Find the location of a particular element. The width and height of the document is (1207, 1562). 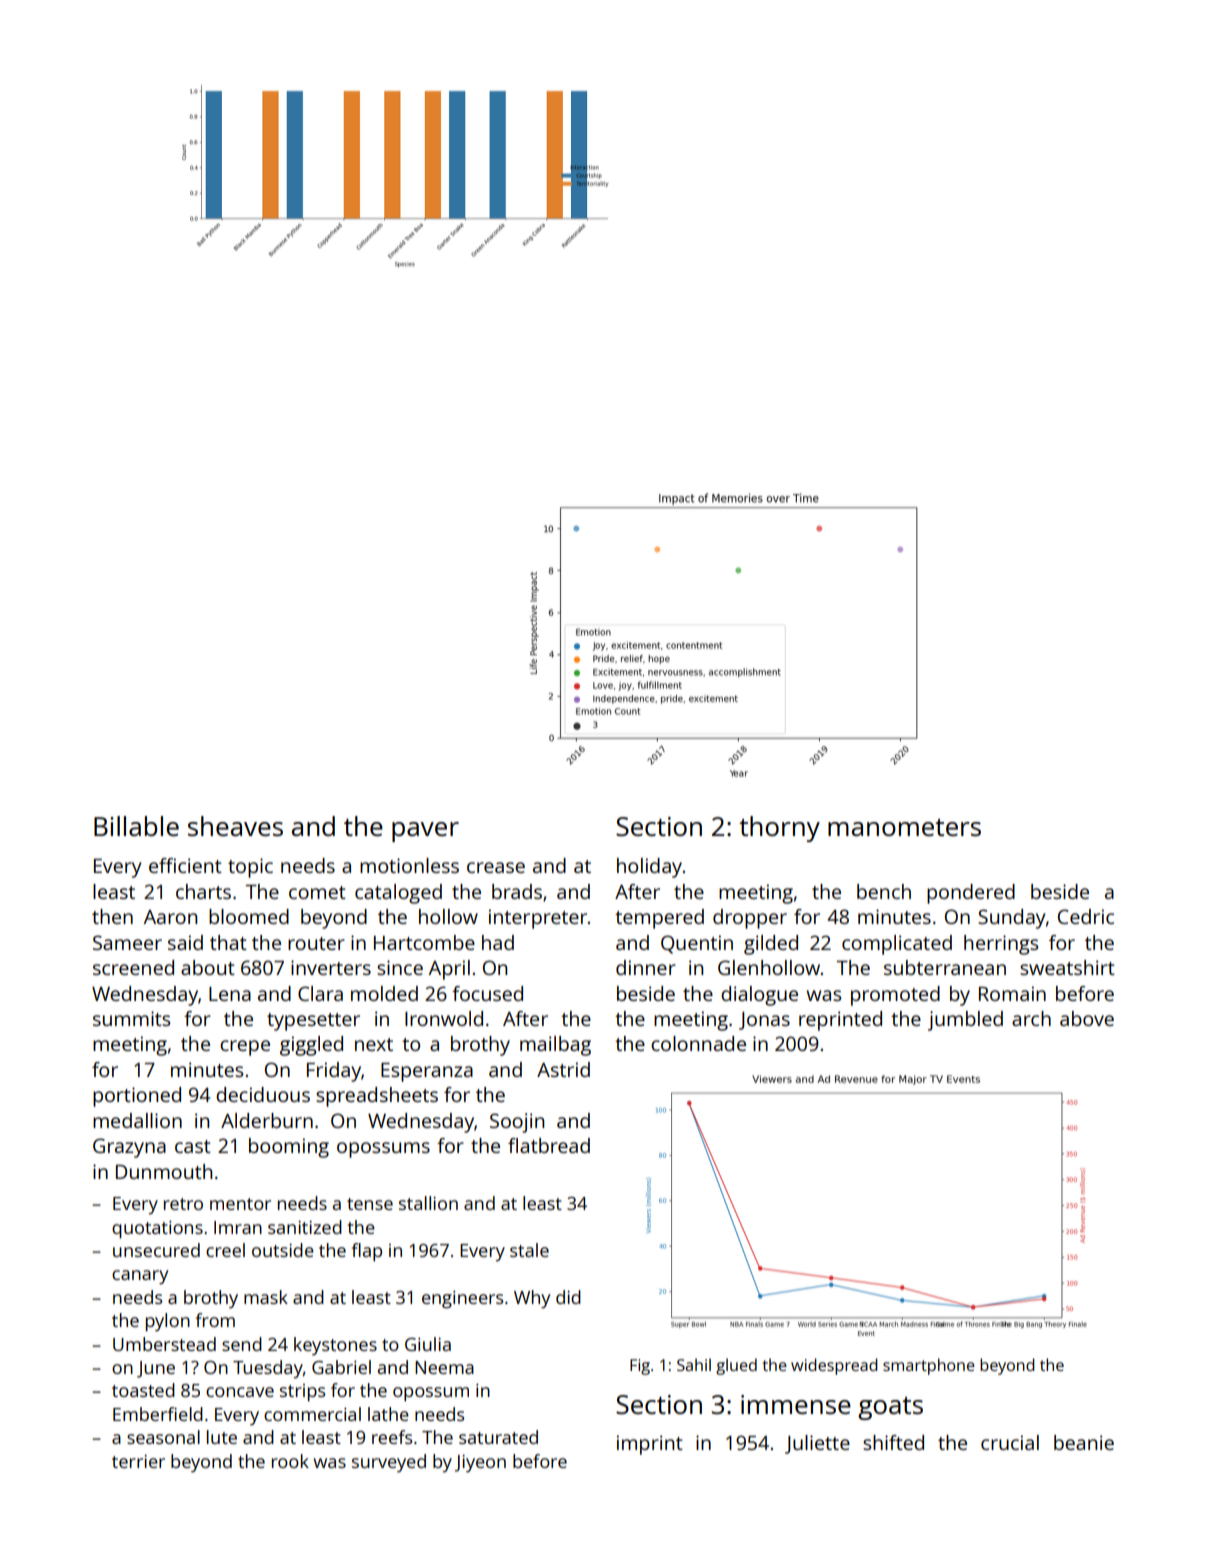

retro is located at coordinates (183, 1204).
